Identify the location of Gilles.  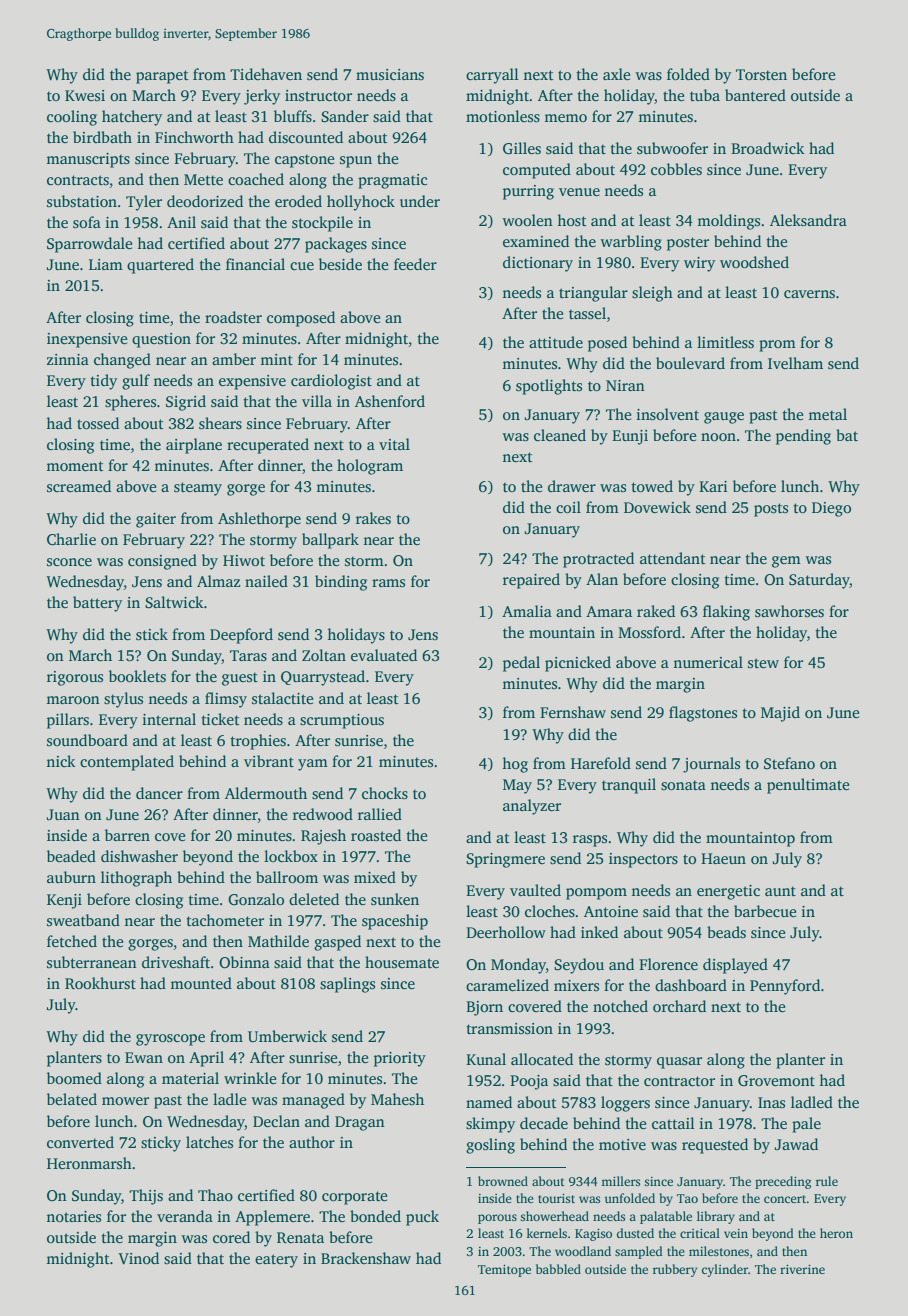
(522, 148).
